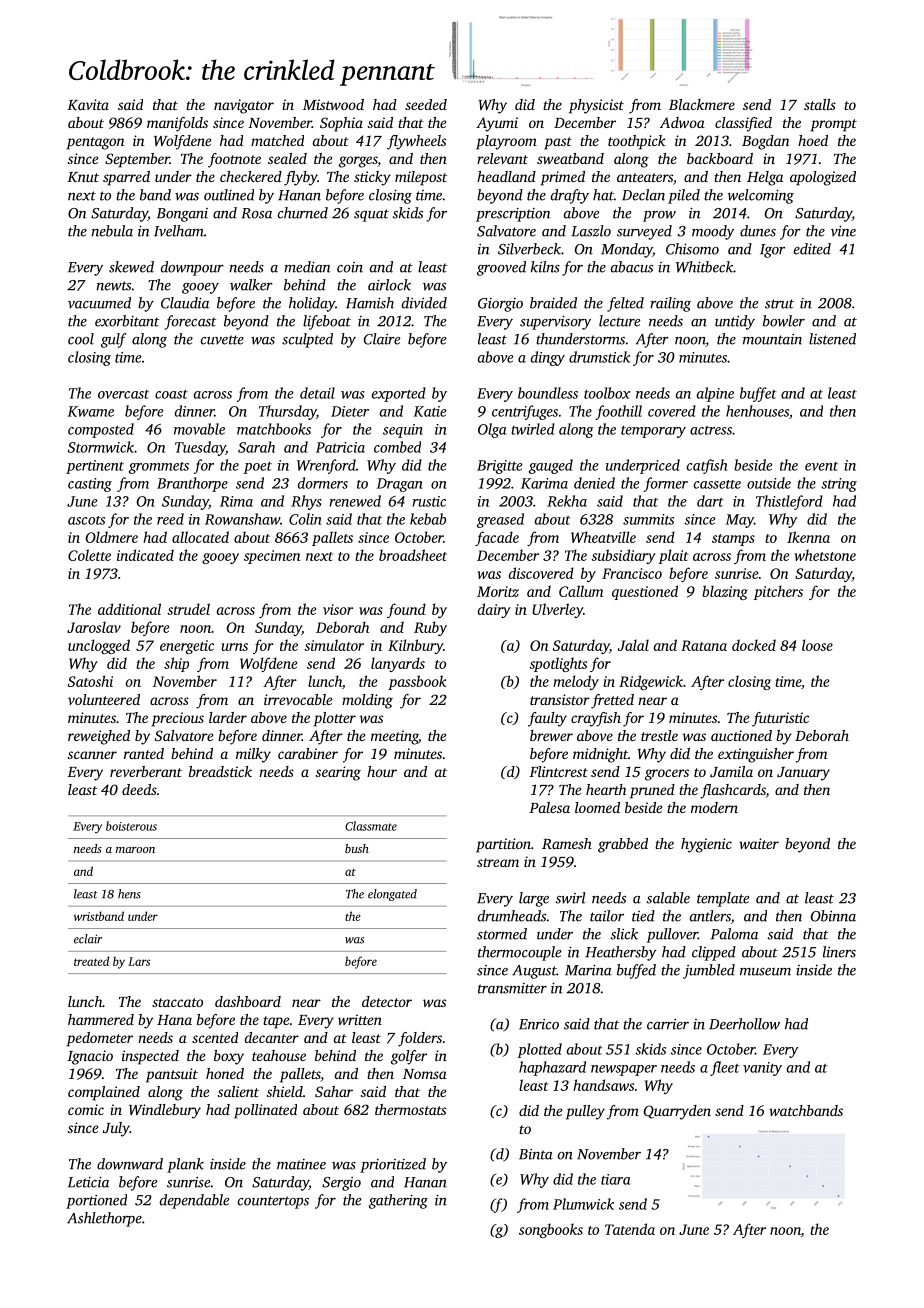  What do you see at coordinates (83, 177) in the page?
I see `Knut` at bounding box center [83, 177].
